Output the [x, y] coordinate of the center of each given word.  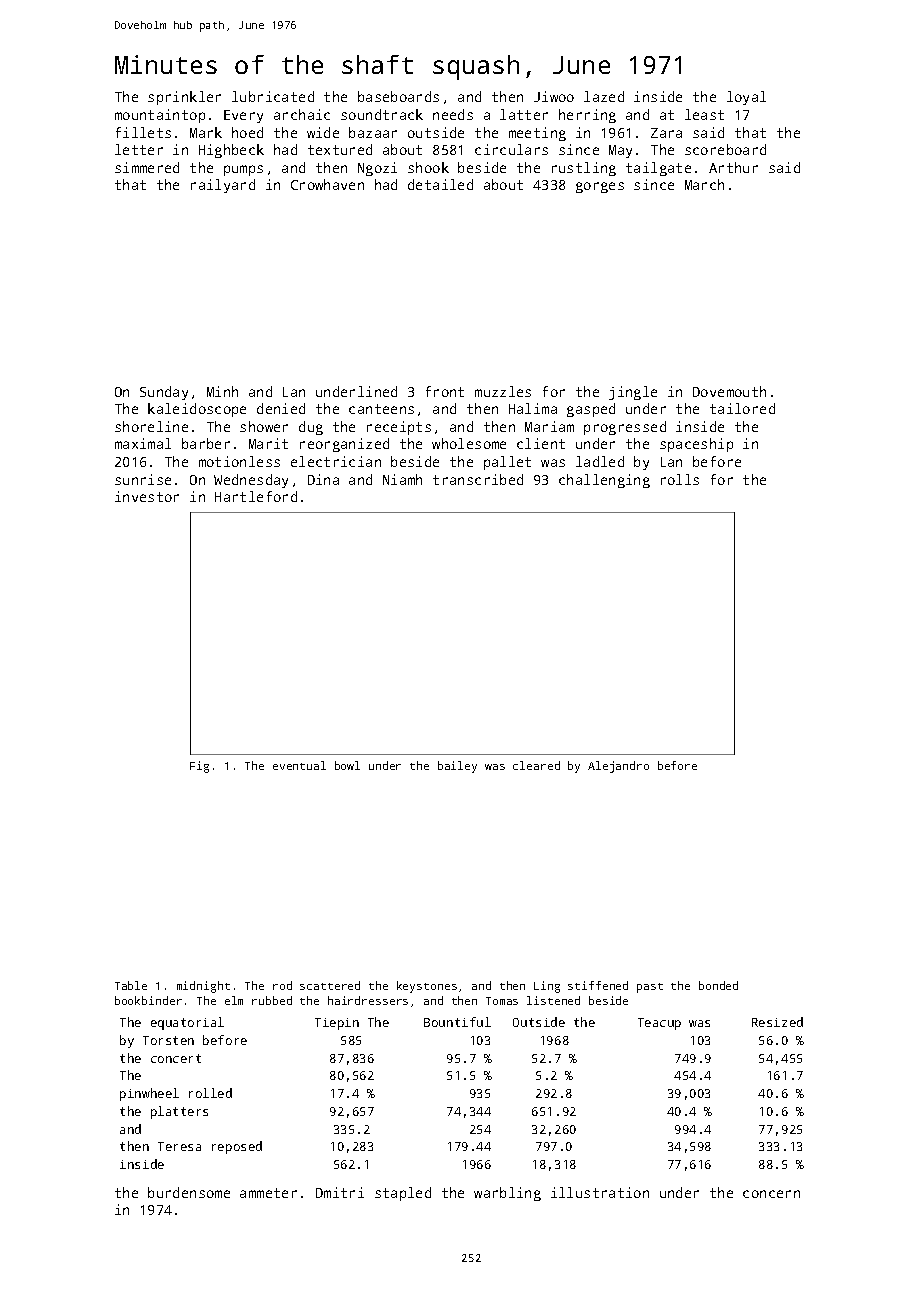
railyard [223, 186]
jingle [633, 393]
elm [234, 1000]
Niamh [402, 479]
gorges [600, 187]
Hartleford [256, 496]
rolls [680, 479]
